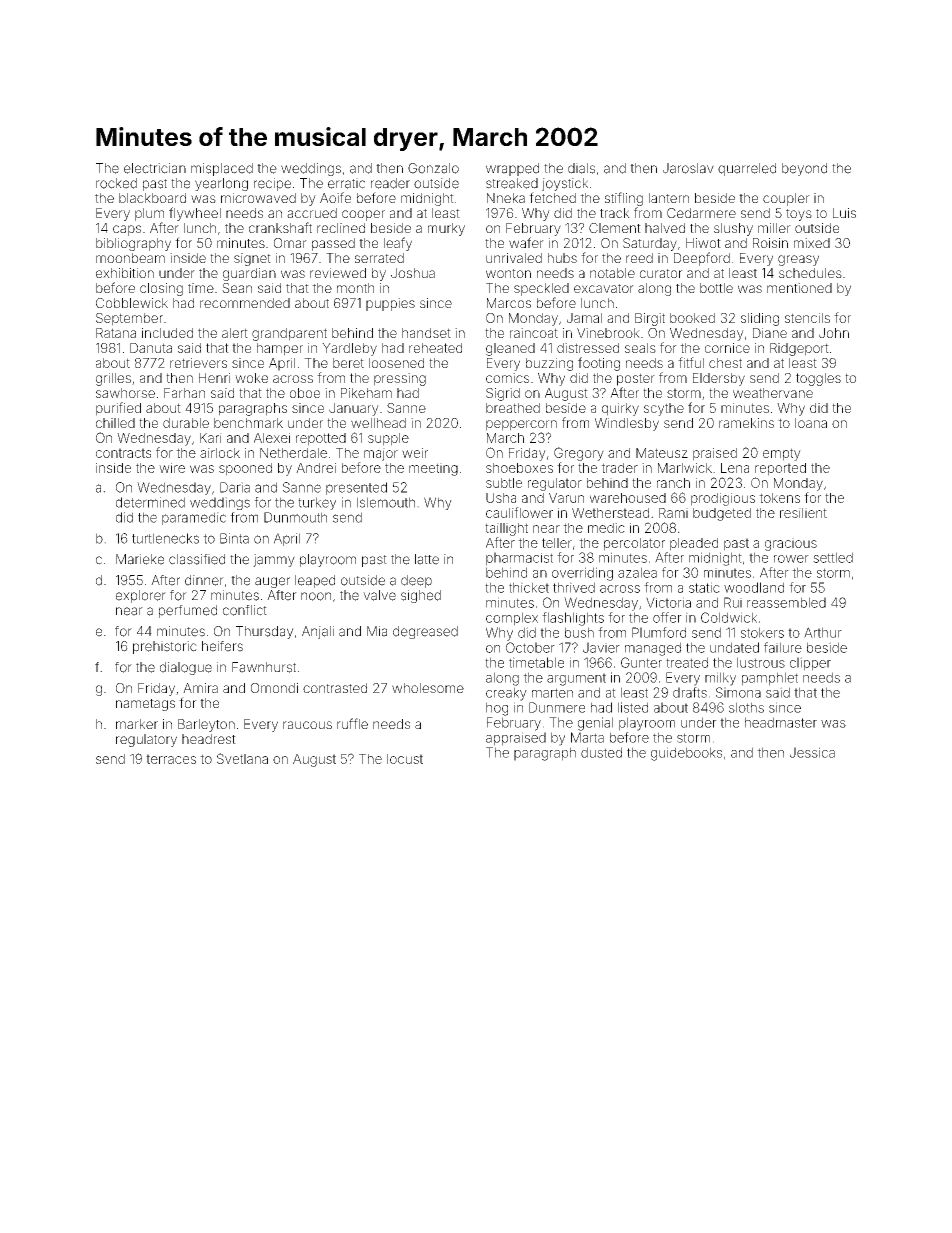 The width and height of the document is (952, 1233). I want to click on Birgit, so click(650, 319).
